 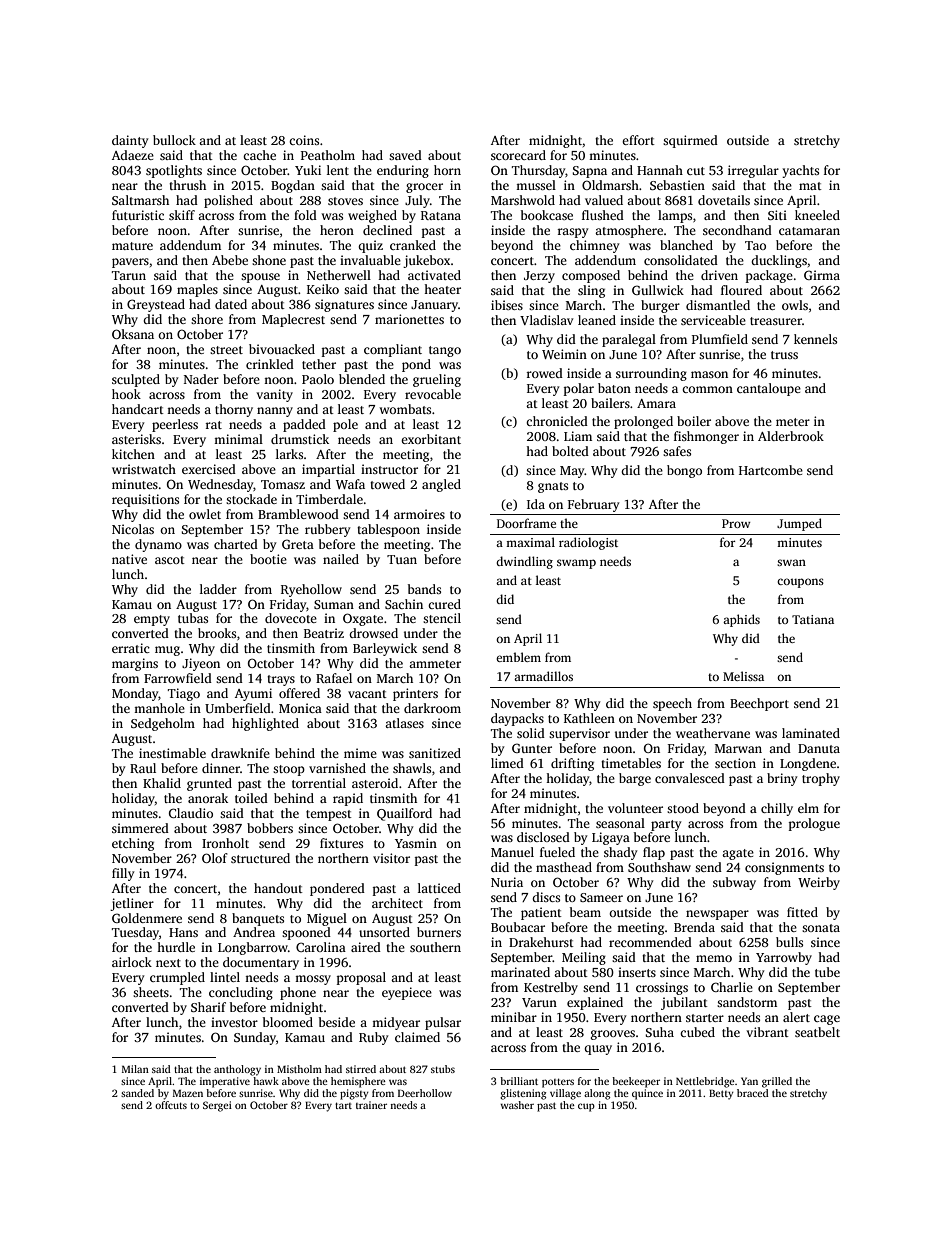 I want to click on visitor, so click(x=391, y=858).
